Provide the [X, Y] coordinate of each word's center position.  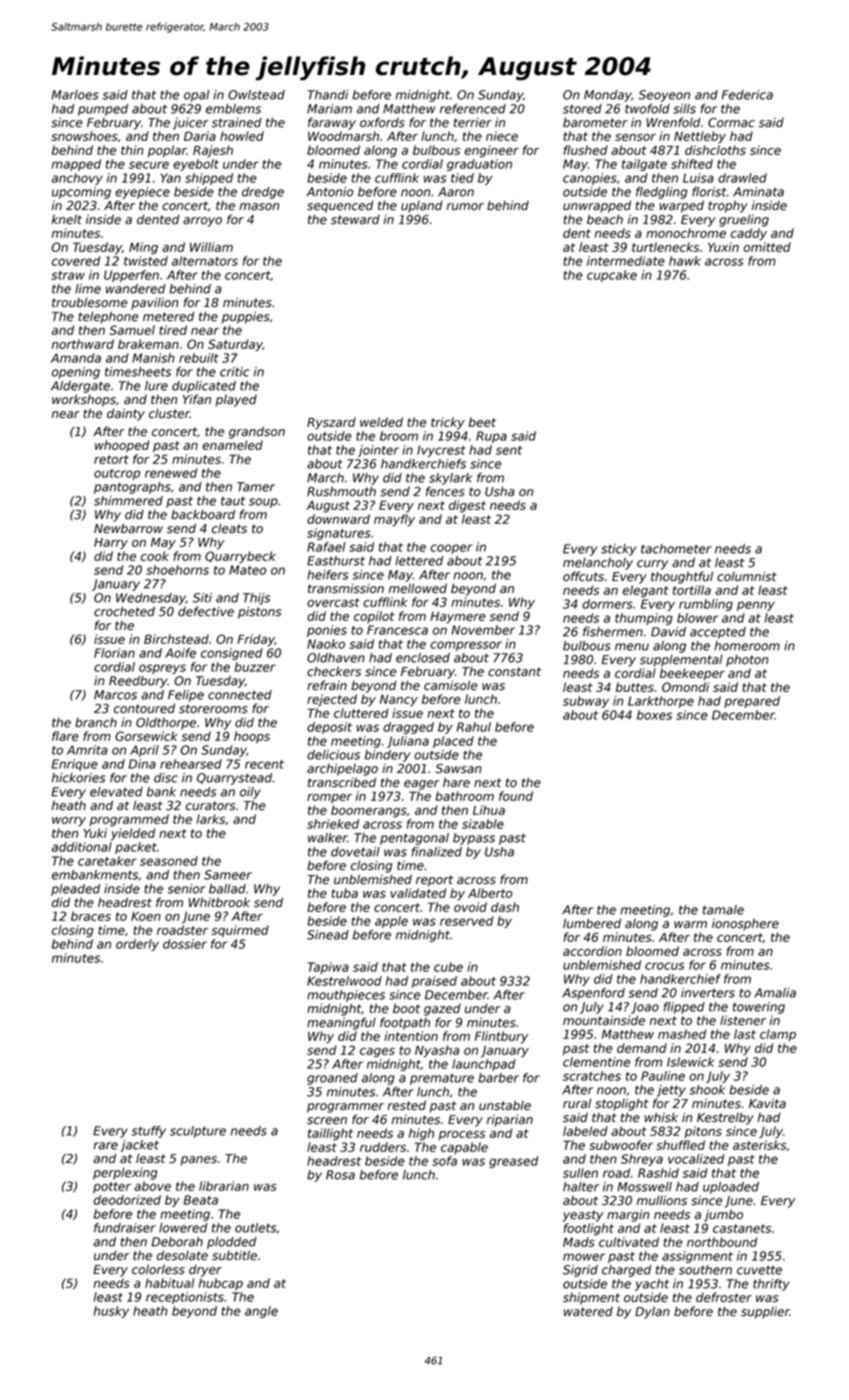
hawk [685, 261]
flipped [684, 1008]
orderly [137, 945]
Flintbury [501, 1037]
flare [65, 736]
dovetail [355, 852]
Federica [747, 95]
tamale [723, 910]
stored [582, 109]
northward [83, 344]
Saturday [235, 345]
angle [261, 1312]
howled [242, 136]
